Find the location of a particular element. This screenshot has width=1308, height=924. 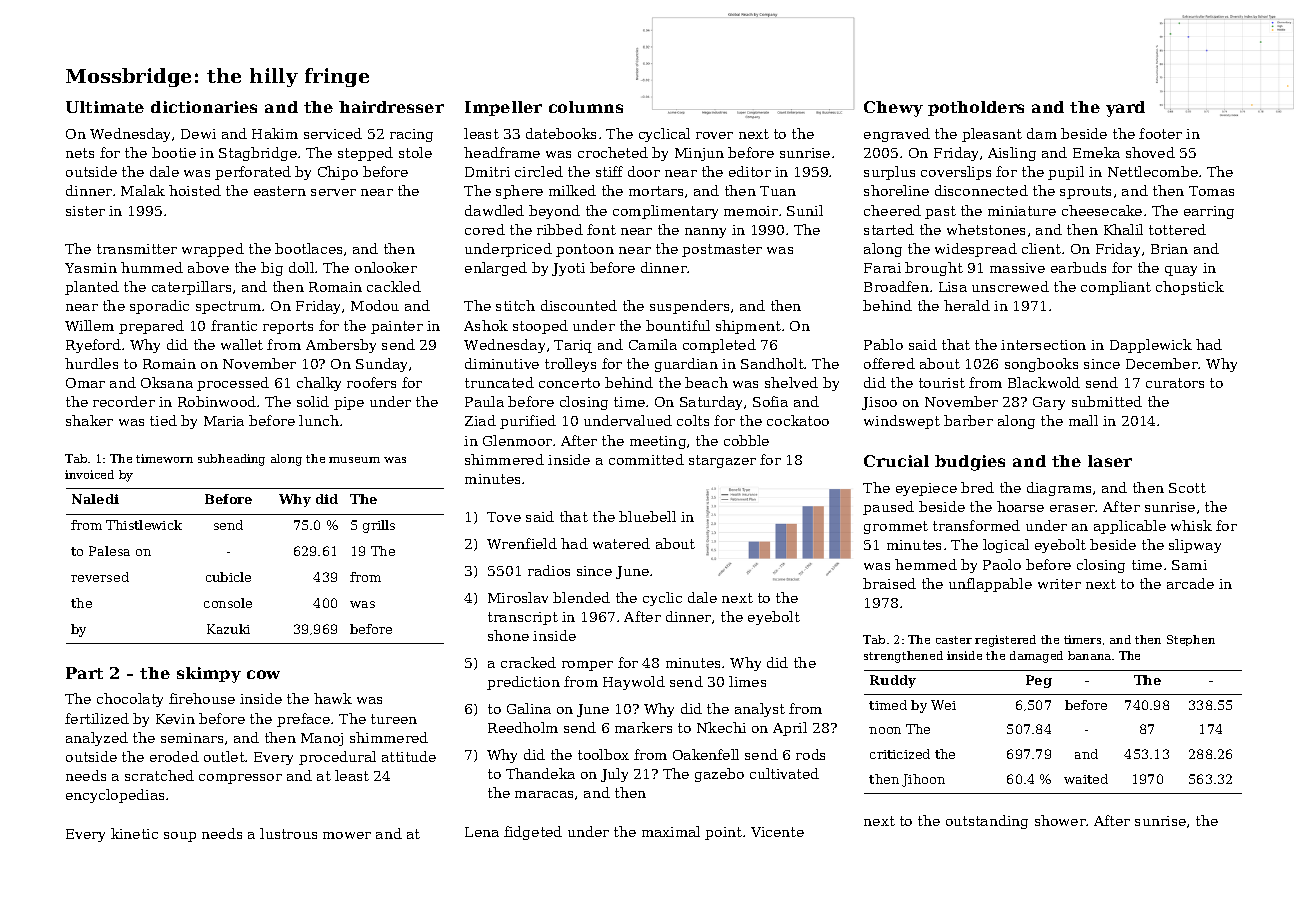

Oakenfell is located at coordinates (706, 754).
